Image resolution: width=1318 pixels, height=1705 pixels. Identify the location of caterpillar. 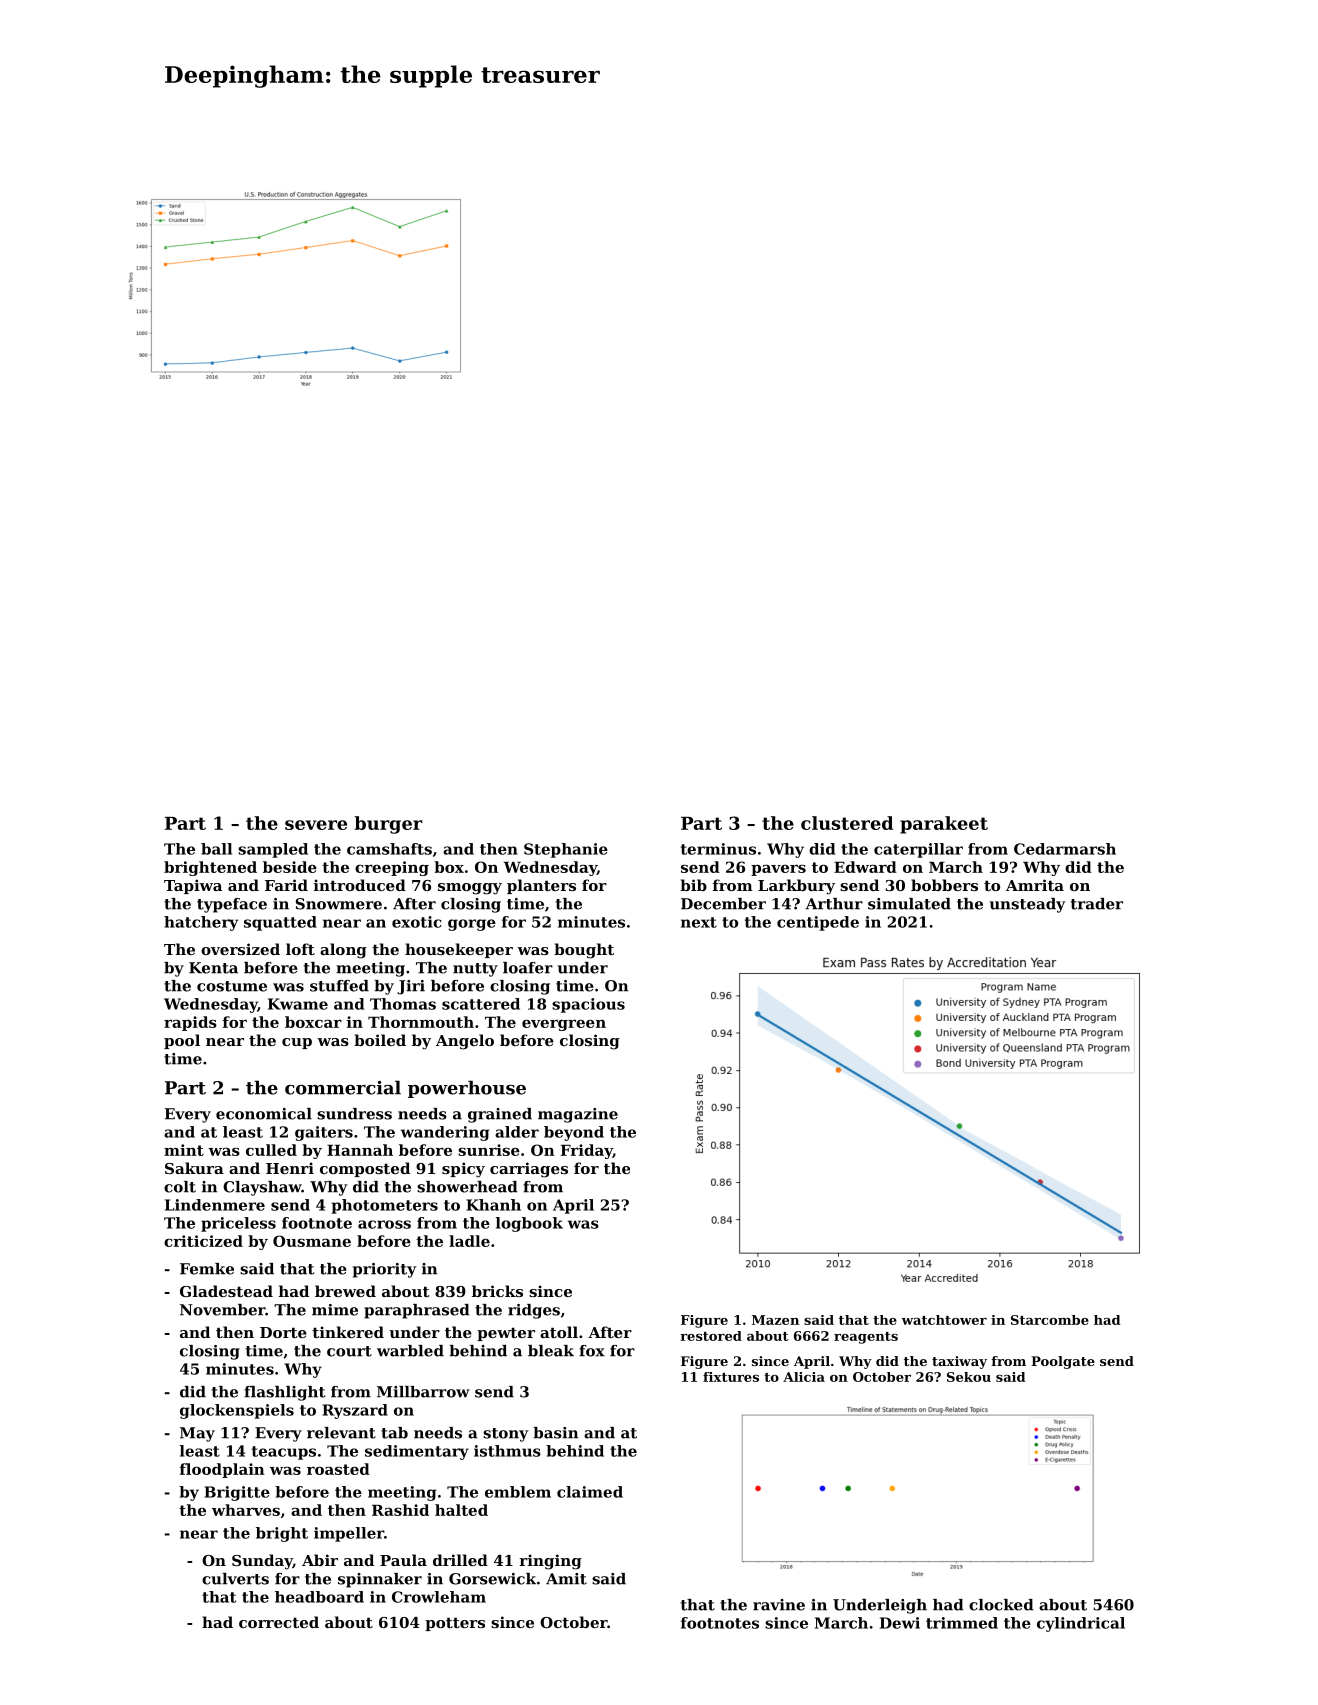
(918, 850).
